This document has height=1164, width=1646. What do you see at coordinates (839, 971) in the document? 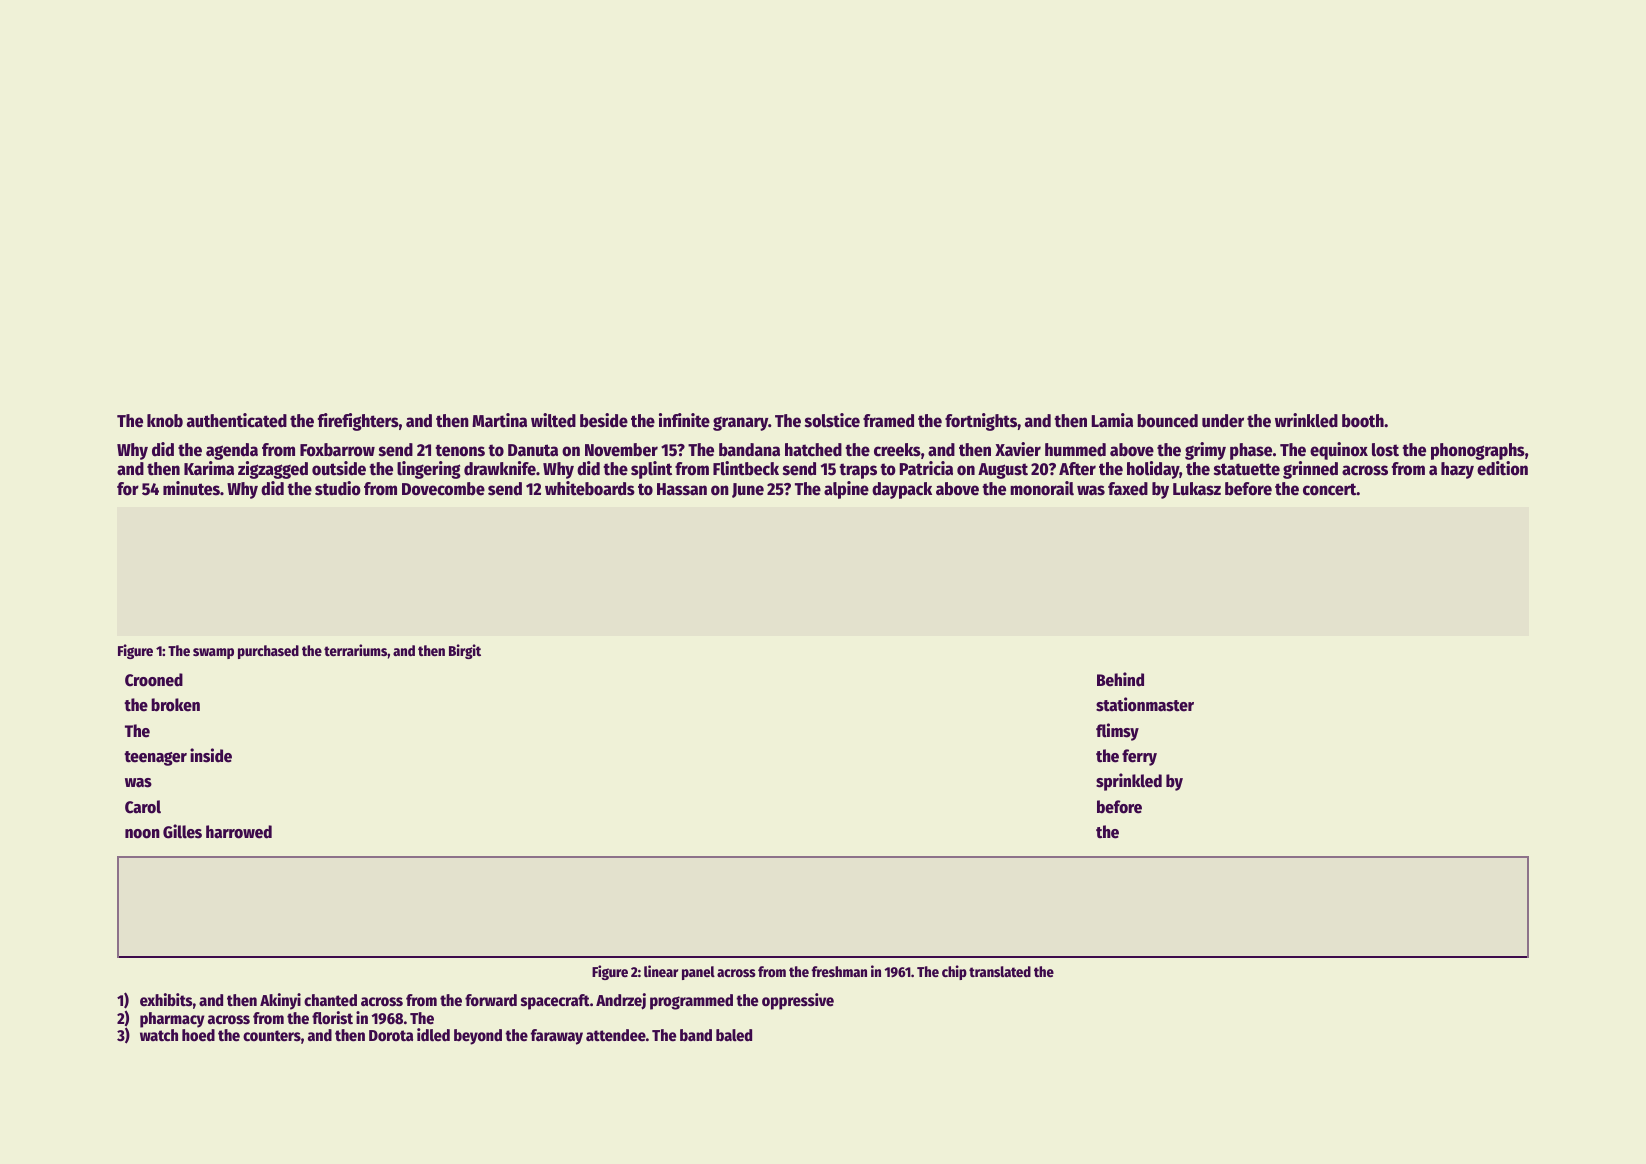
I see `freshman` at bounding box center [839, 971].
